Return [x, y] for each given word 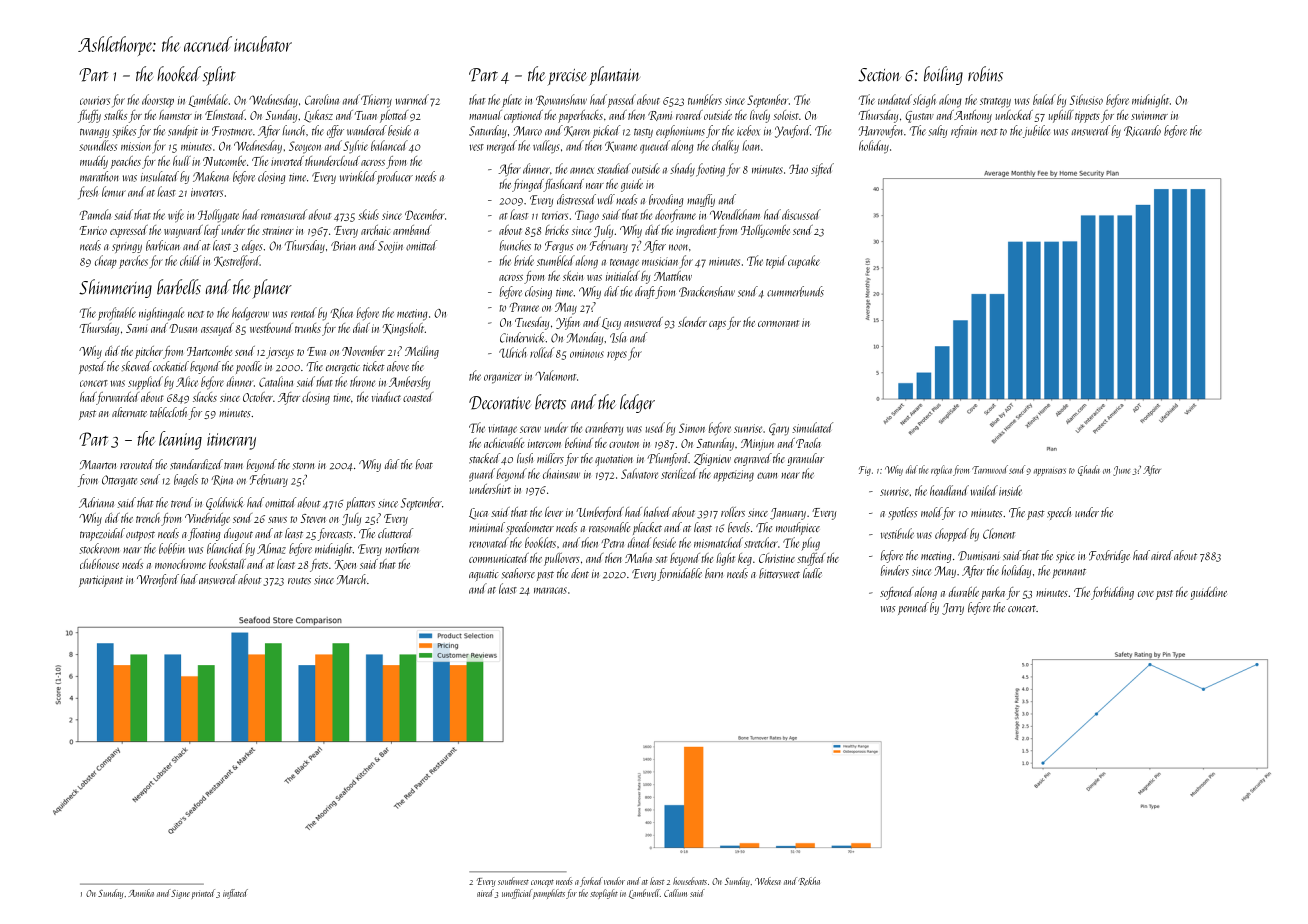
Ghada [1089, 470]
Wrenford [158, 580]
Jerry [953, 609]
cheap [106, 262]
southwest [513, 881]
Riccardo [1142, 131]
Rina [222, 480]
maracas [550, 590]
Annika [141, 893]
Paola [808, 443]
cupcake [804, 262]
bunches [515, 245]
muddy [94, 162]
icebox [748, 130]
